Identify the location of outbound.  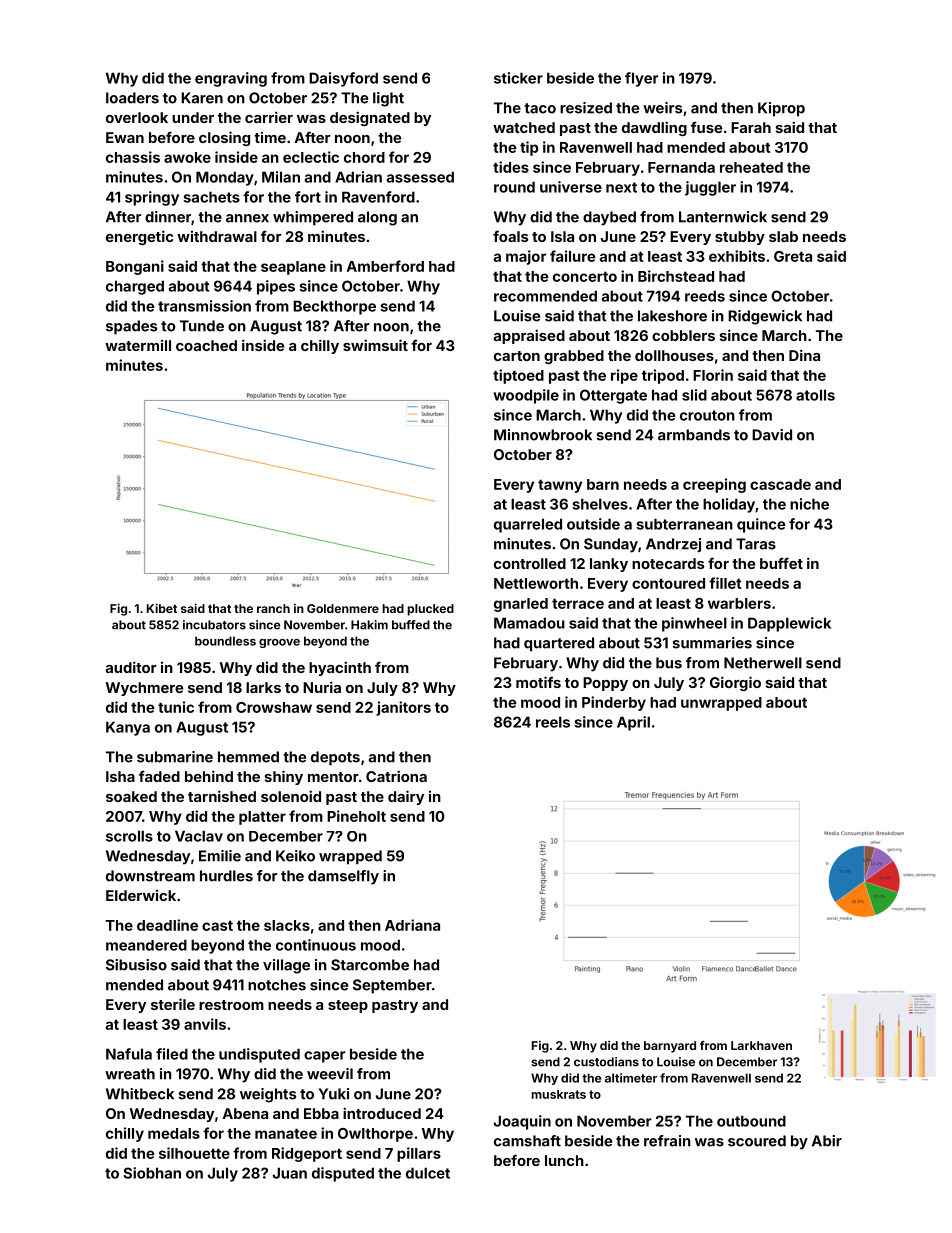
(751, 1121).
